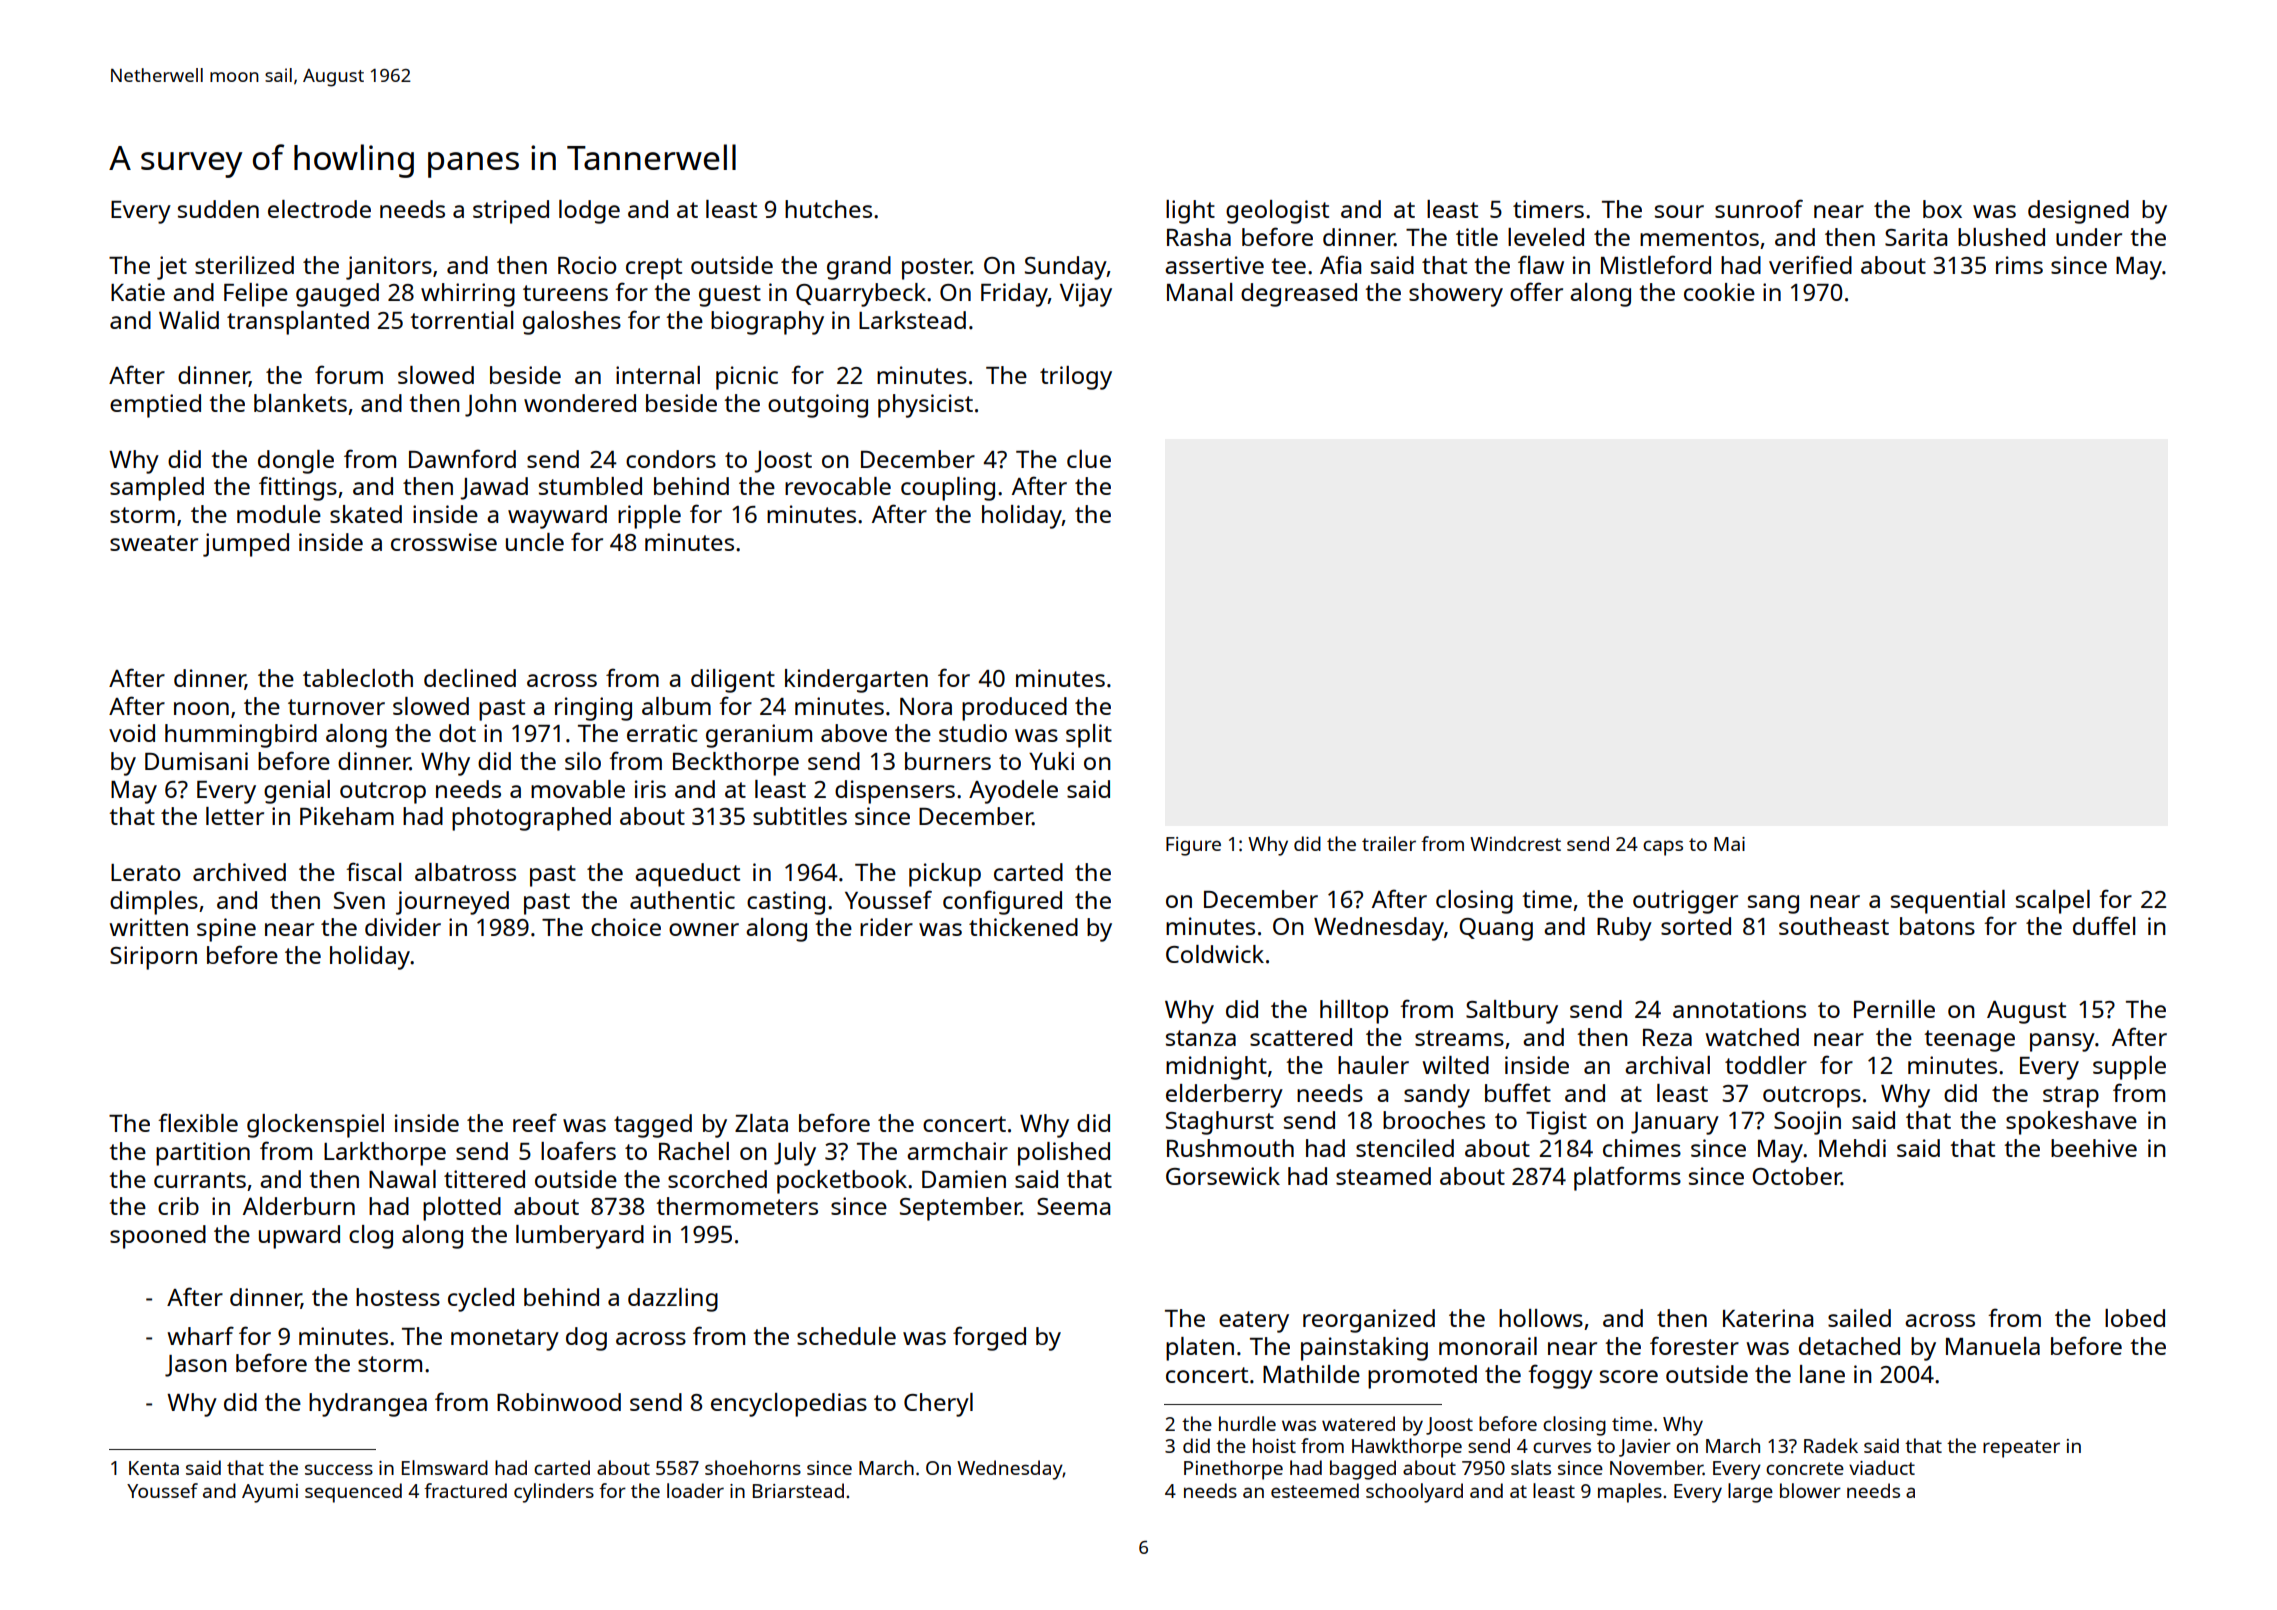 The height and width of the screenshot is (1610, 2277). I want to click on sudden, so click(218, 209).
